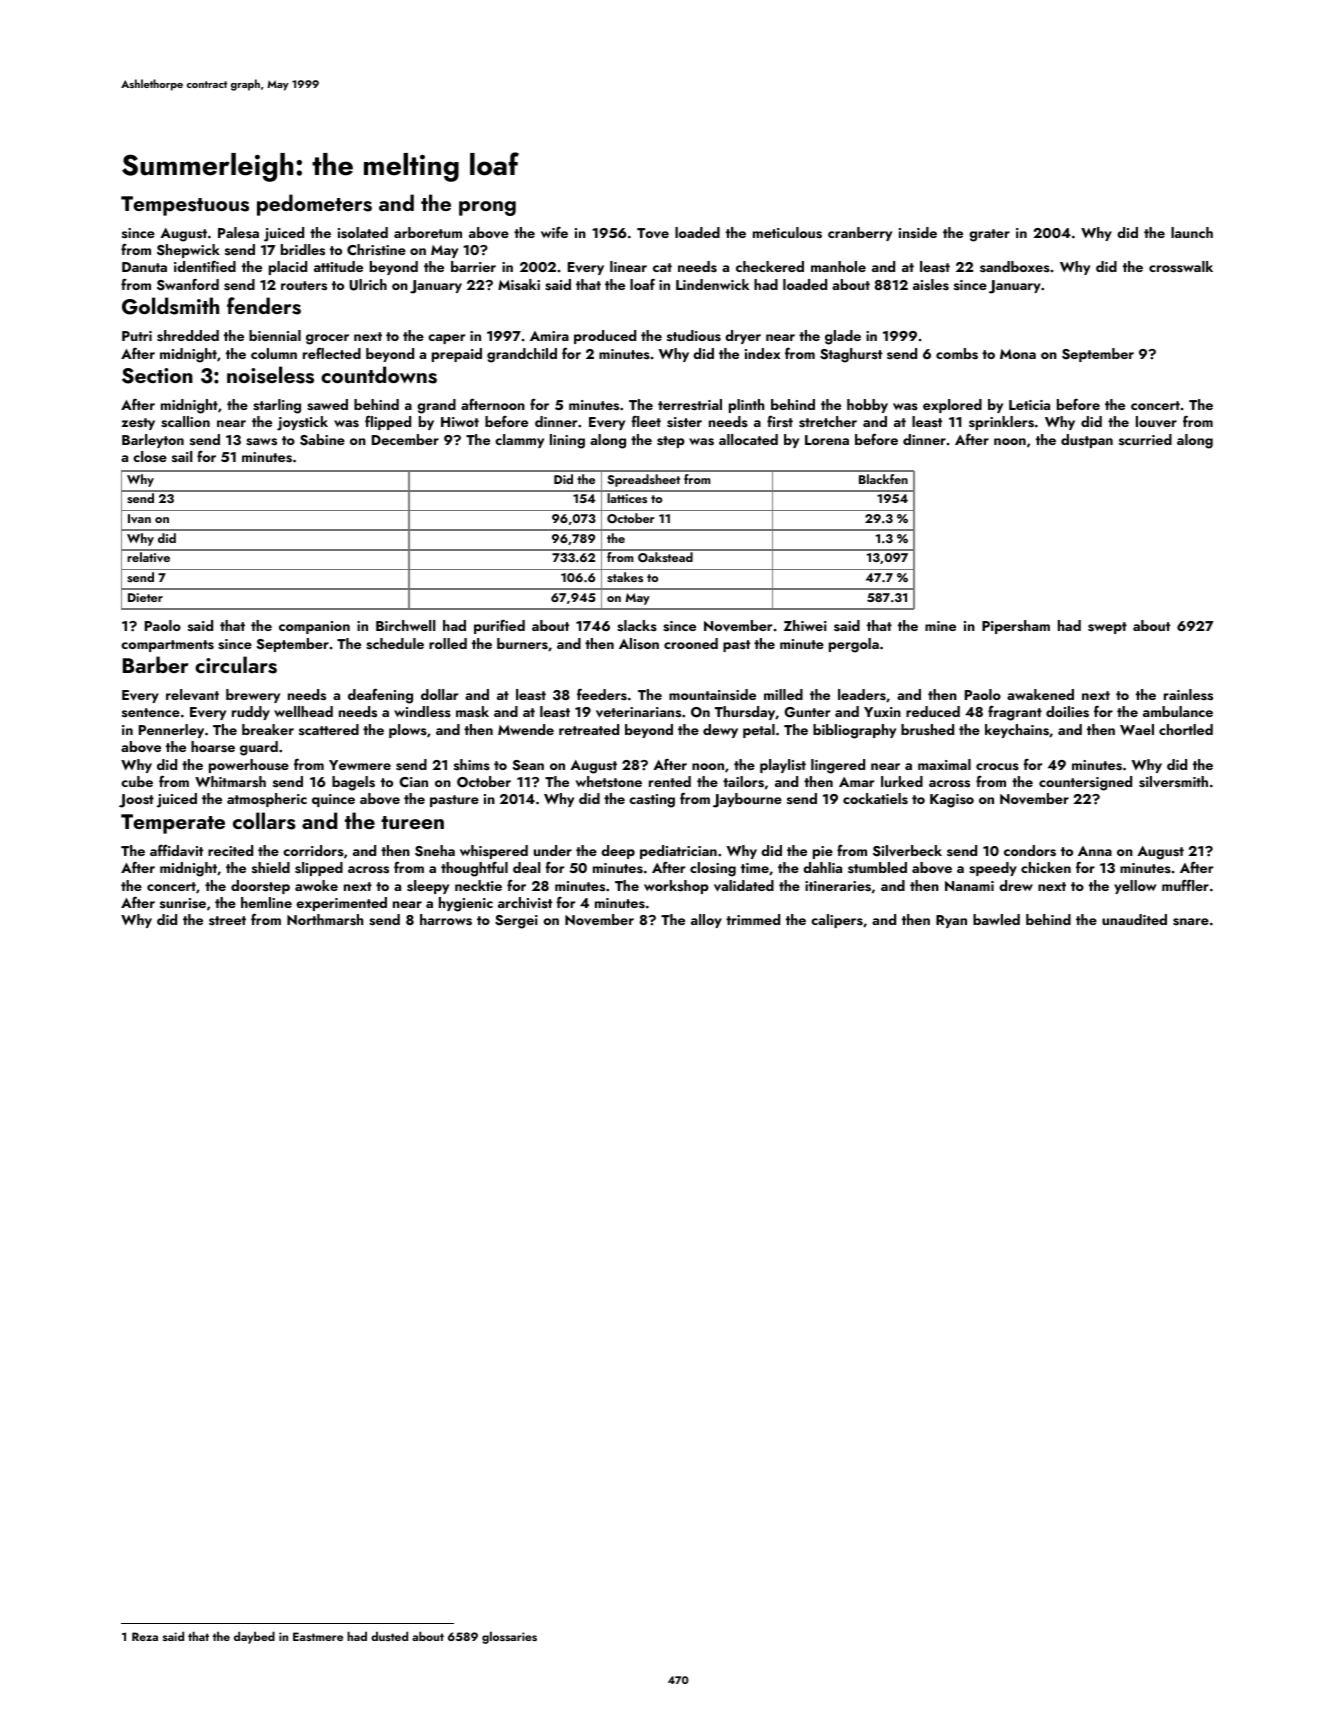  I want to click on Northmarsh, so click(325, 920).
